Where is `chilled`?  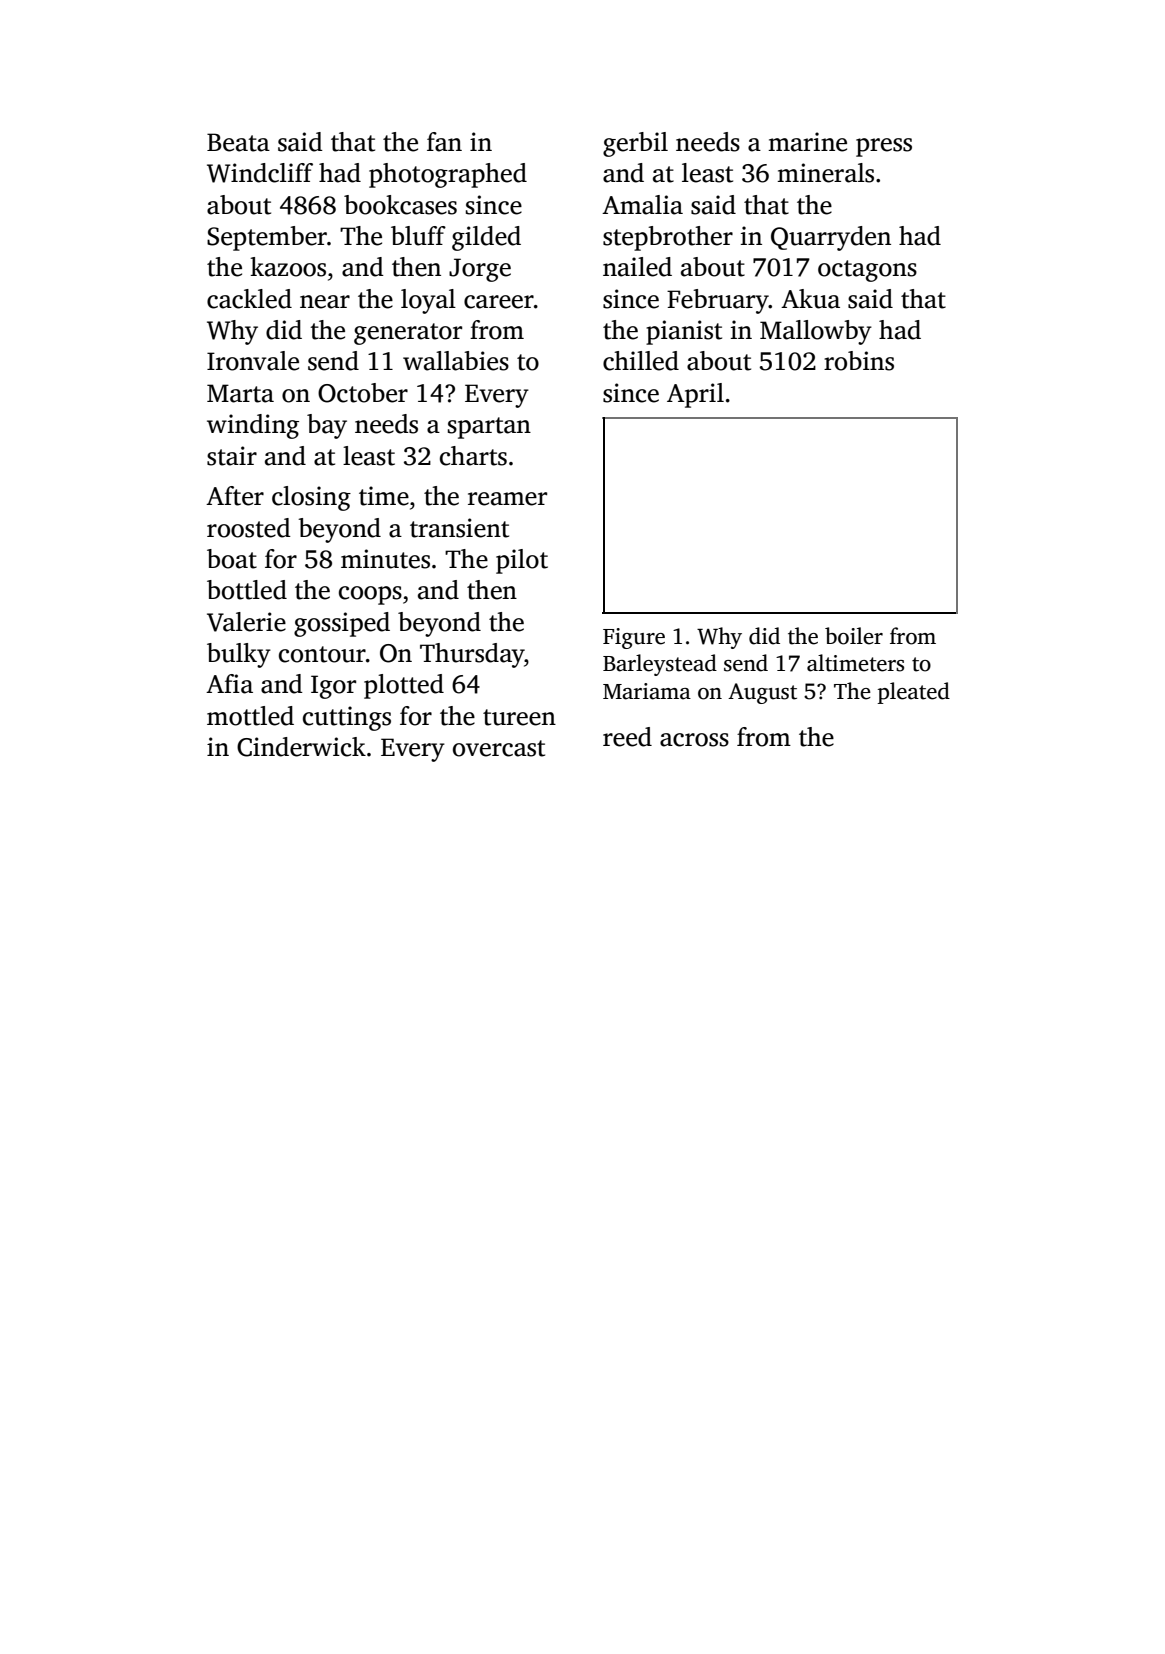 chilled is located at coordinates (641, 361).
